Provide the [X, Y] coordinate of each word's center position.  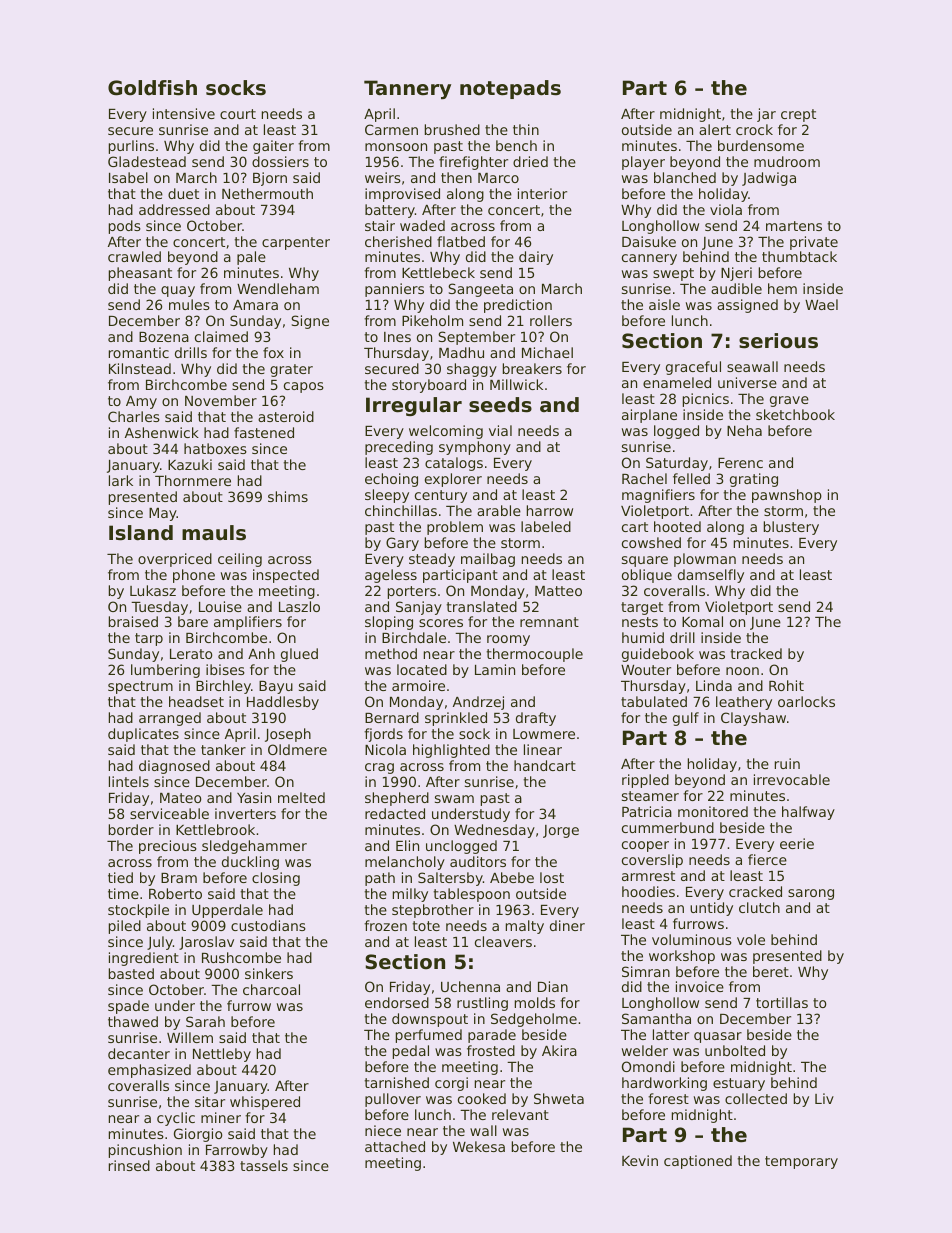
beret [771, 971]
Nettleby [222, 1055]
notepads [510, 89]
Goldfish [152, 88]
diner [567, 925]
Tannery [407, 89]
